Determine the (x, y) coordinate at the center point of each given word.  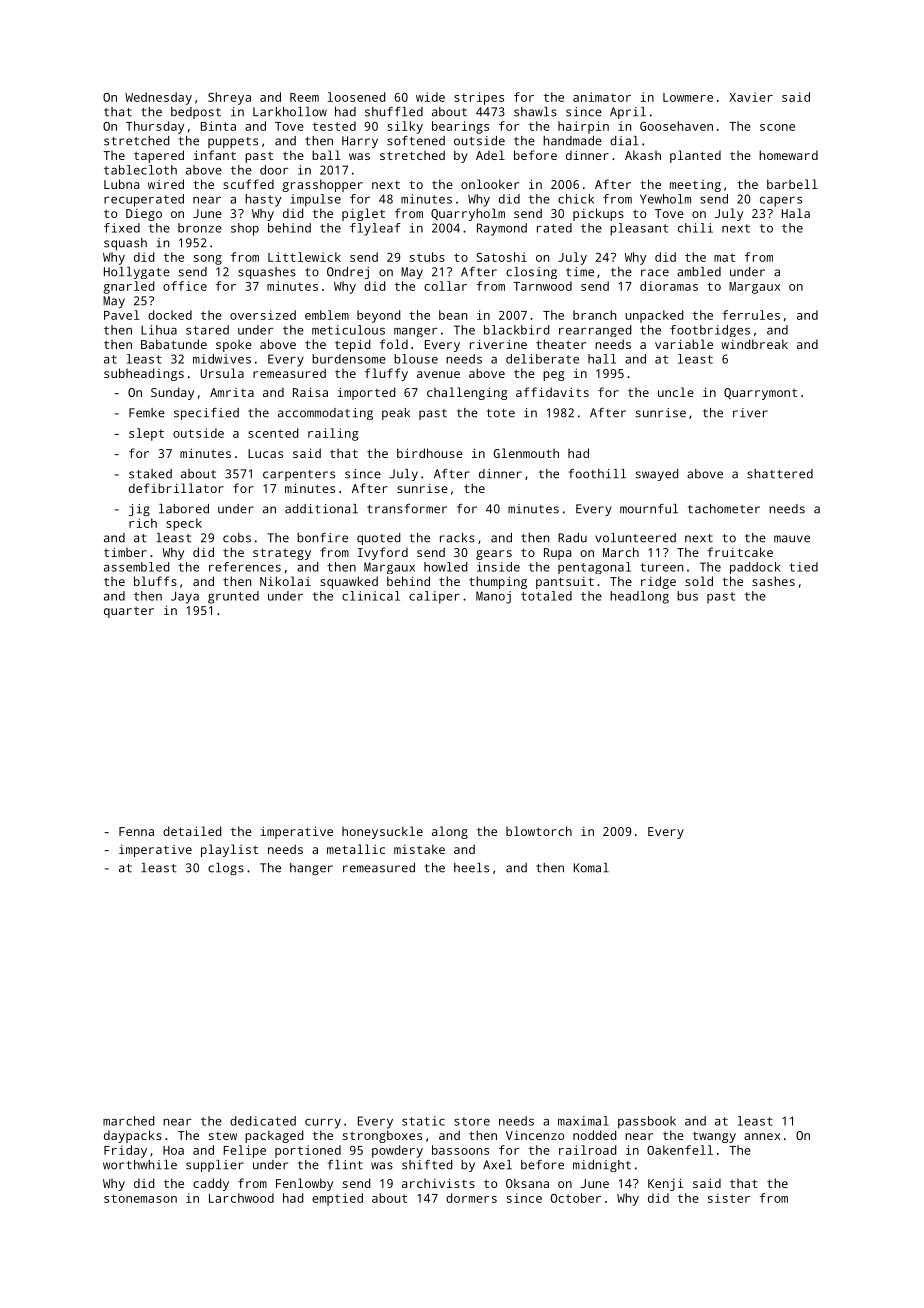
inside (498, 567)
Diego (144, 215)
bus (687, 596)
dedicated (263, 1121)
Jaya (185, 597)
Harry (360, 142)
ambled (699, 272)
